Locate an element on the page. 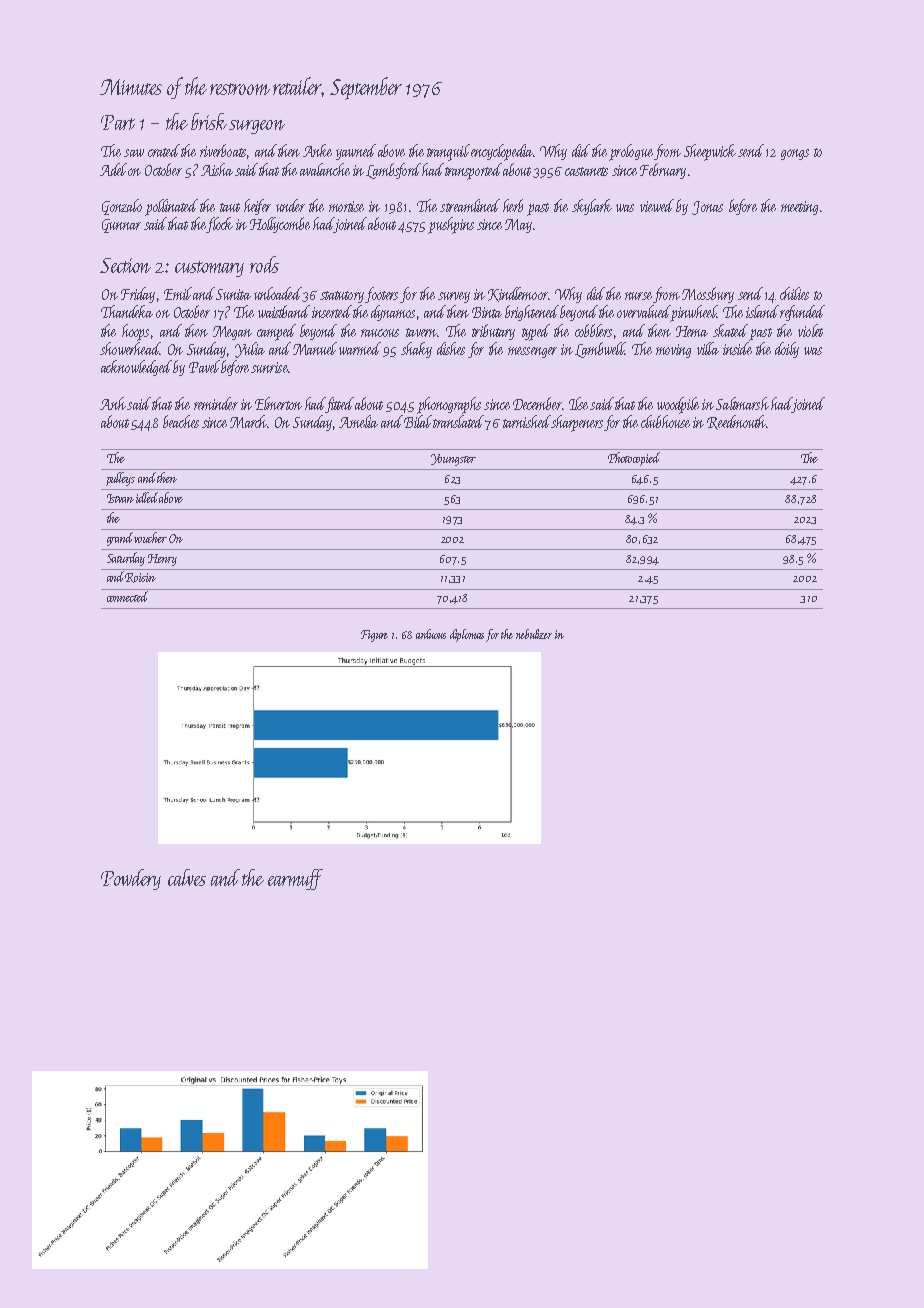 This image has height=1308, width=924. Part is located at coordinates (118, 122).
